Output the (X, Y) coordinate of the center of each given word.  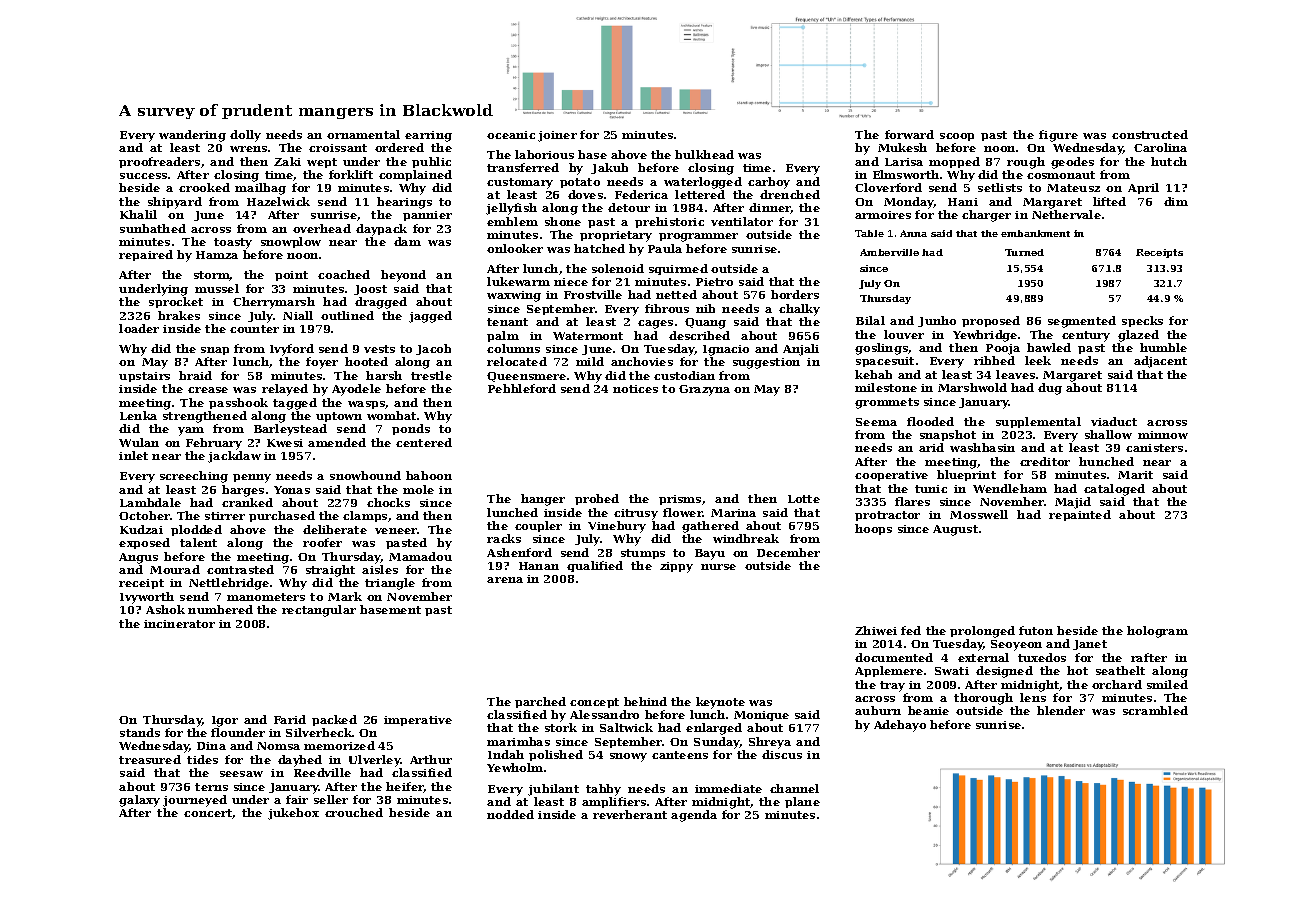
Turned (1024, 252)
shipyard (175, 203)
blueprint (966, 475)
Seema (876, 422)
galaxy (139, 801)
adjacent (1160, 362)
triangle (390, 584)
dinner (770, 208)
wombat (391, 415)
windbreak (746, 538)
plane (802, 802)
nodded (510, 814)
